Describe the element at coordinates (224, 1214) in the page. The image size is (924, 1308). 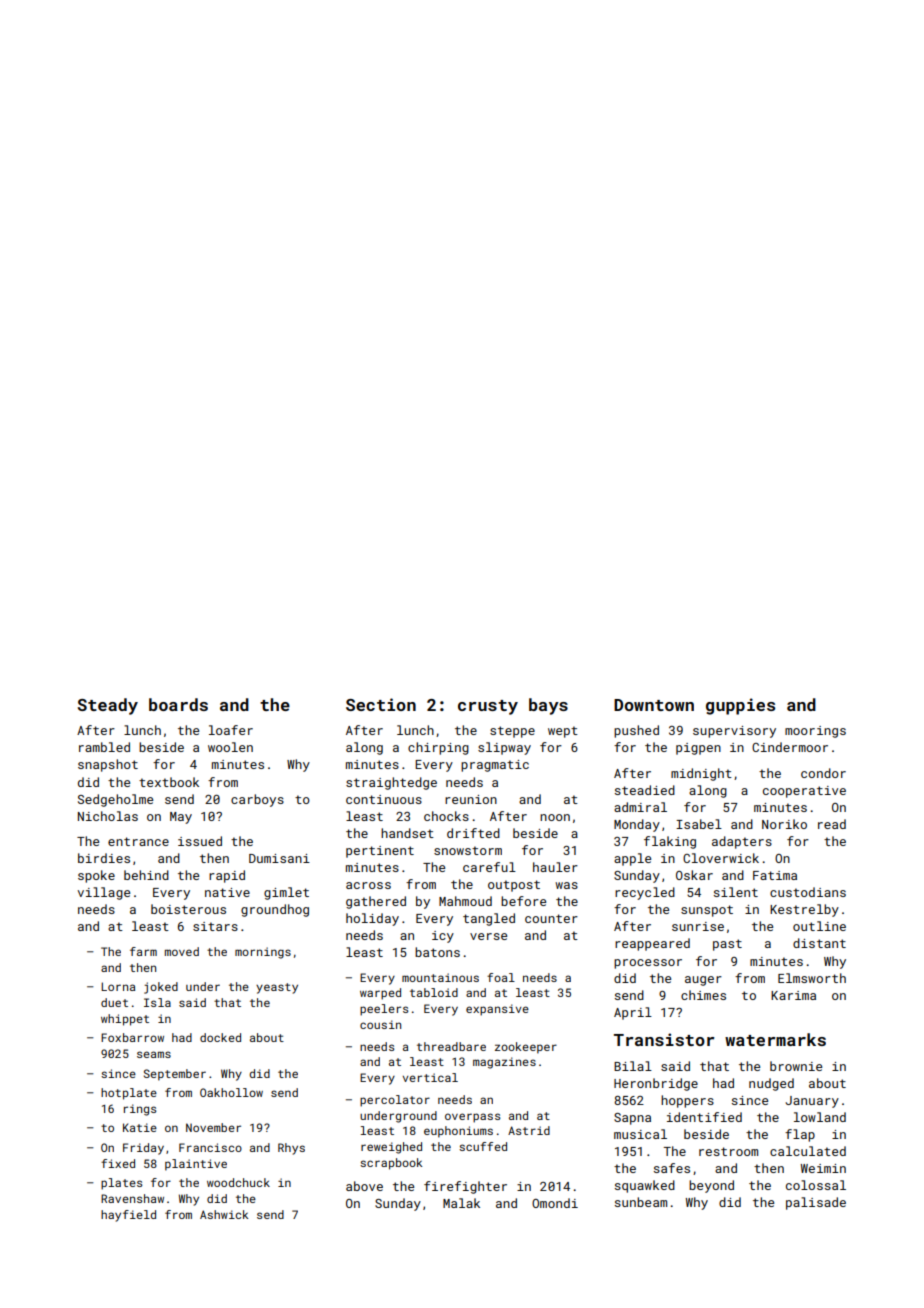
I see `Ashwick` at that location.
